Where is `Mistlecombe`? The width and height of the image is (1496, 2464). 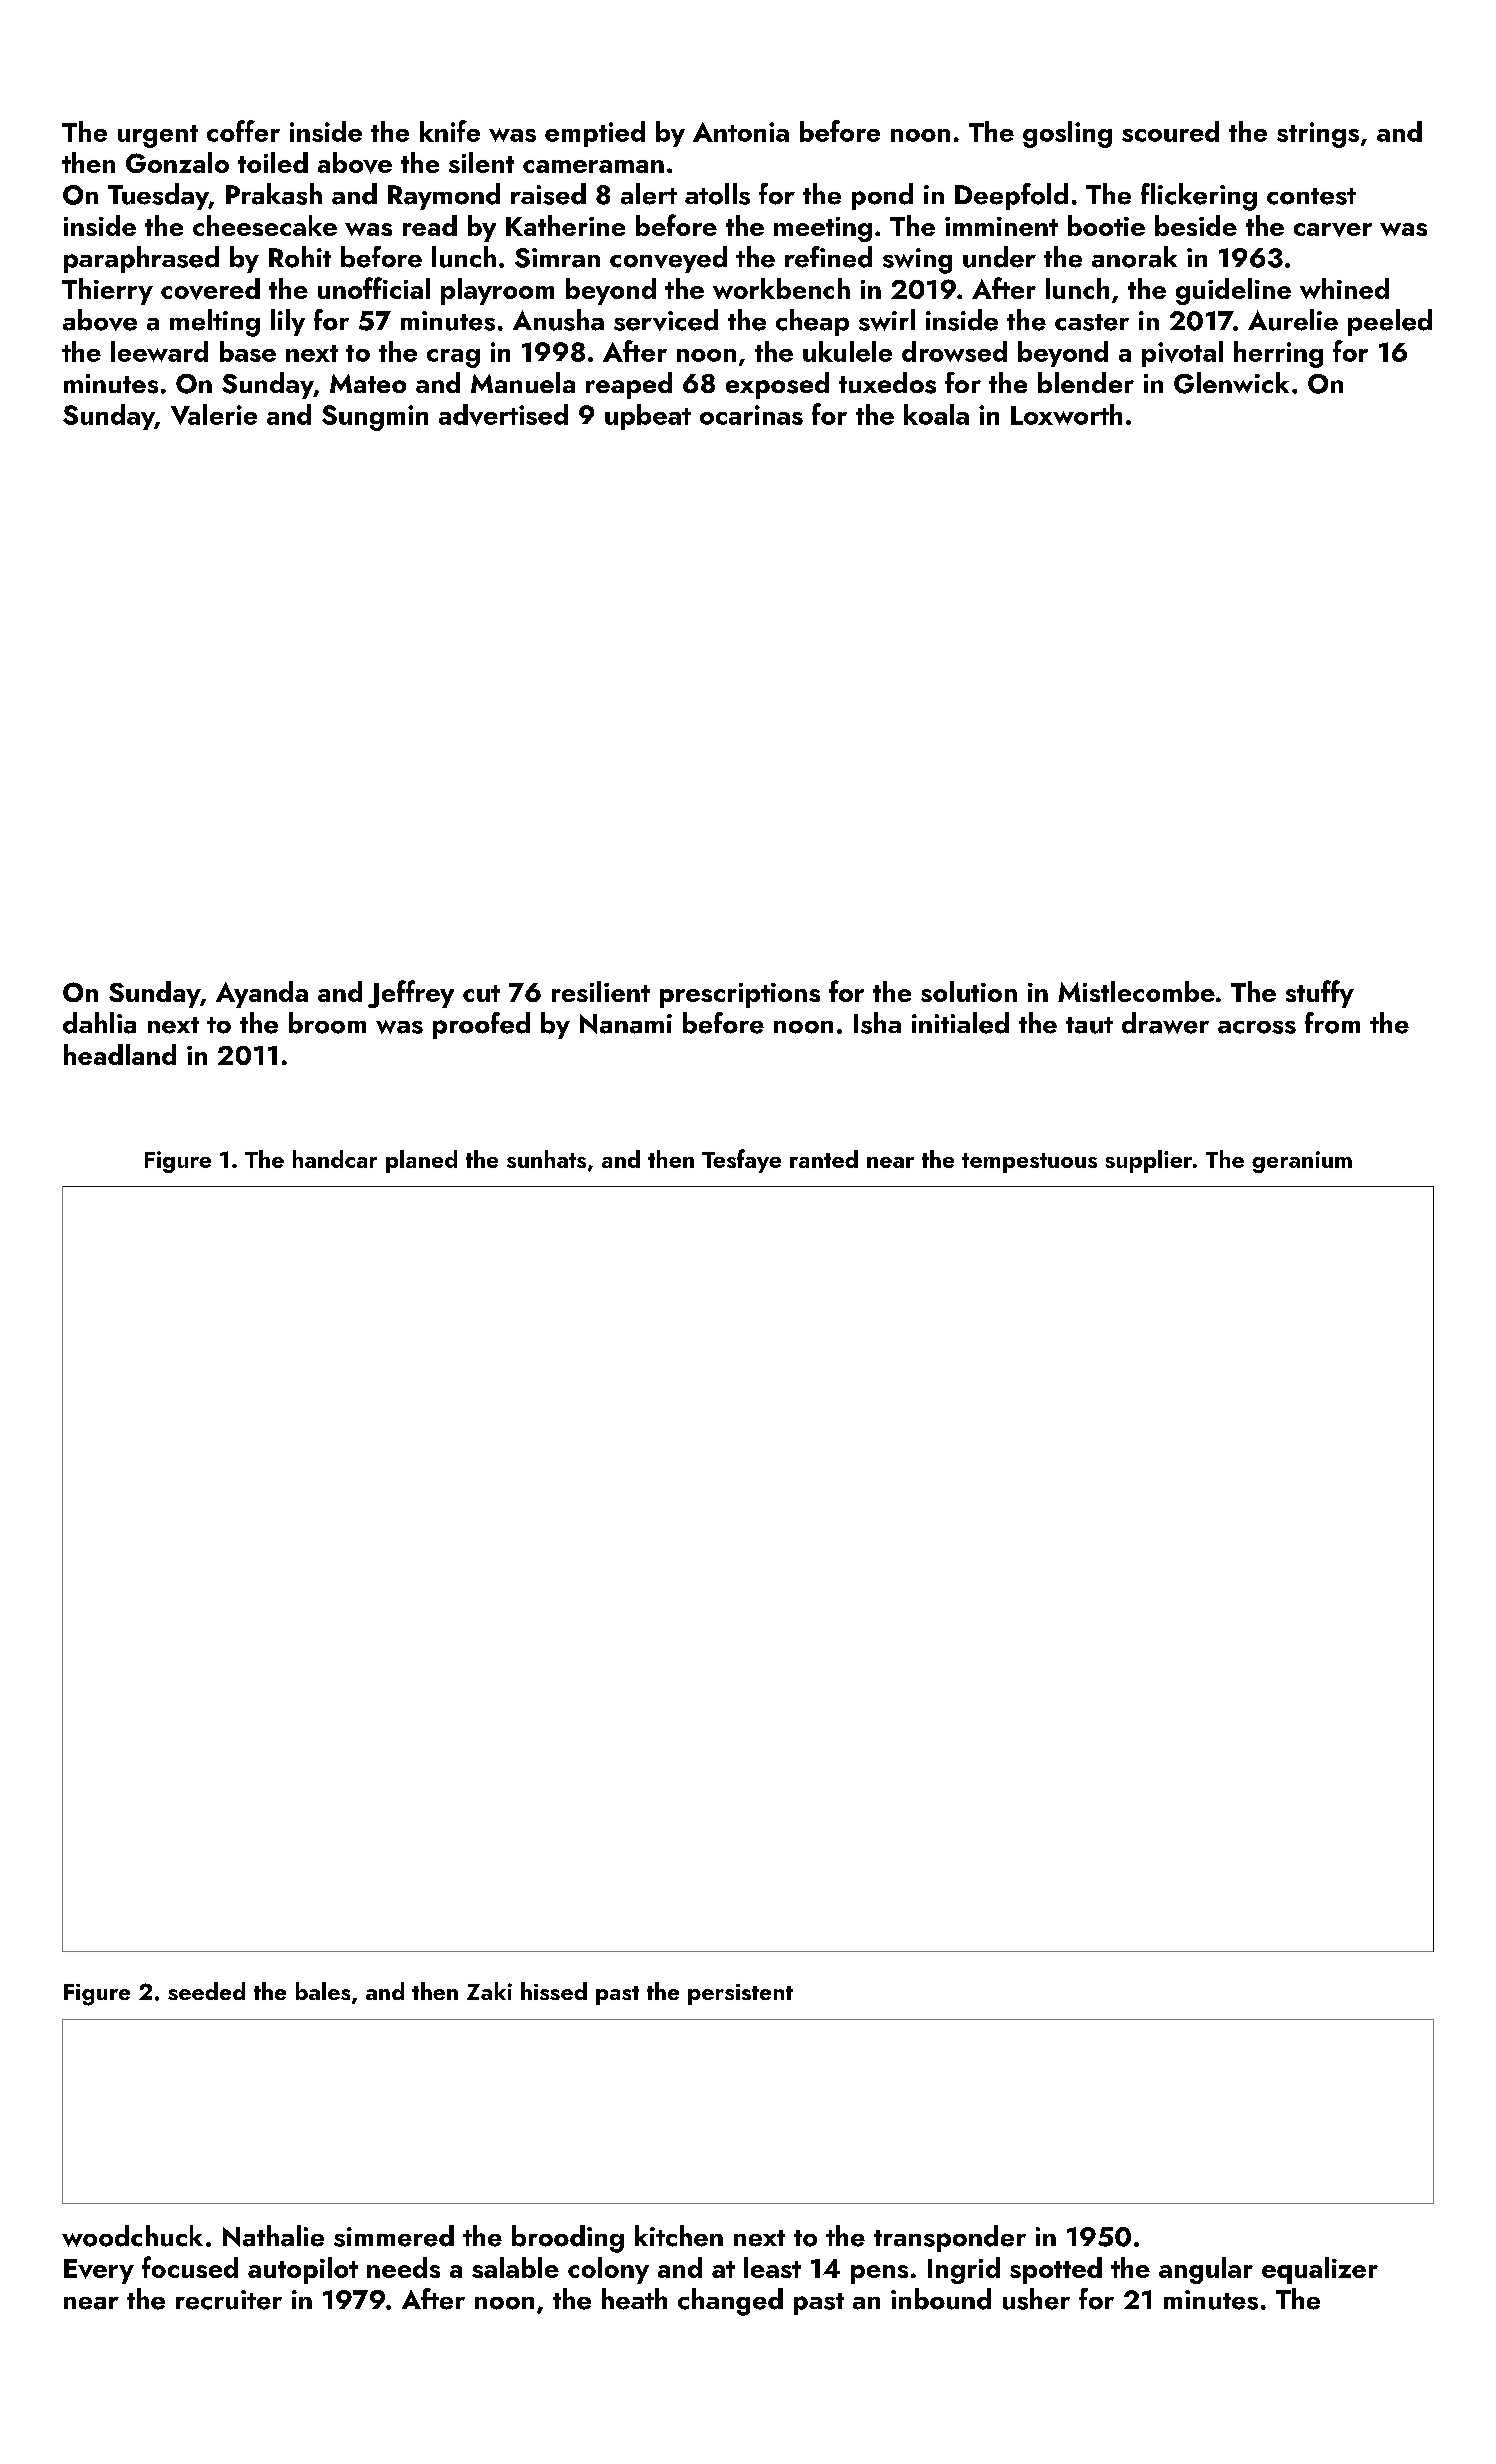 Mistlecombe is located at coordinates (1136, 991).
